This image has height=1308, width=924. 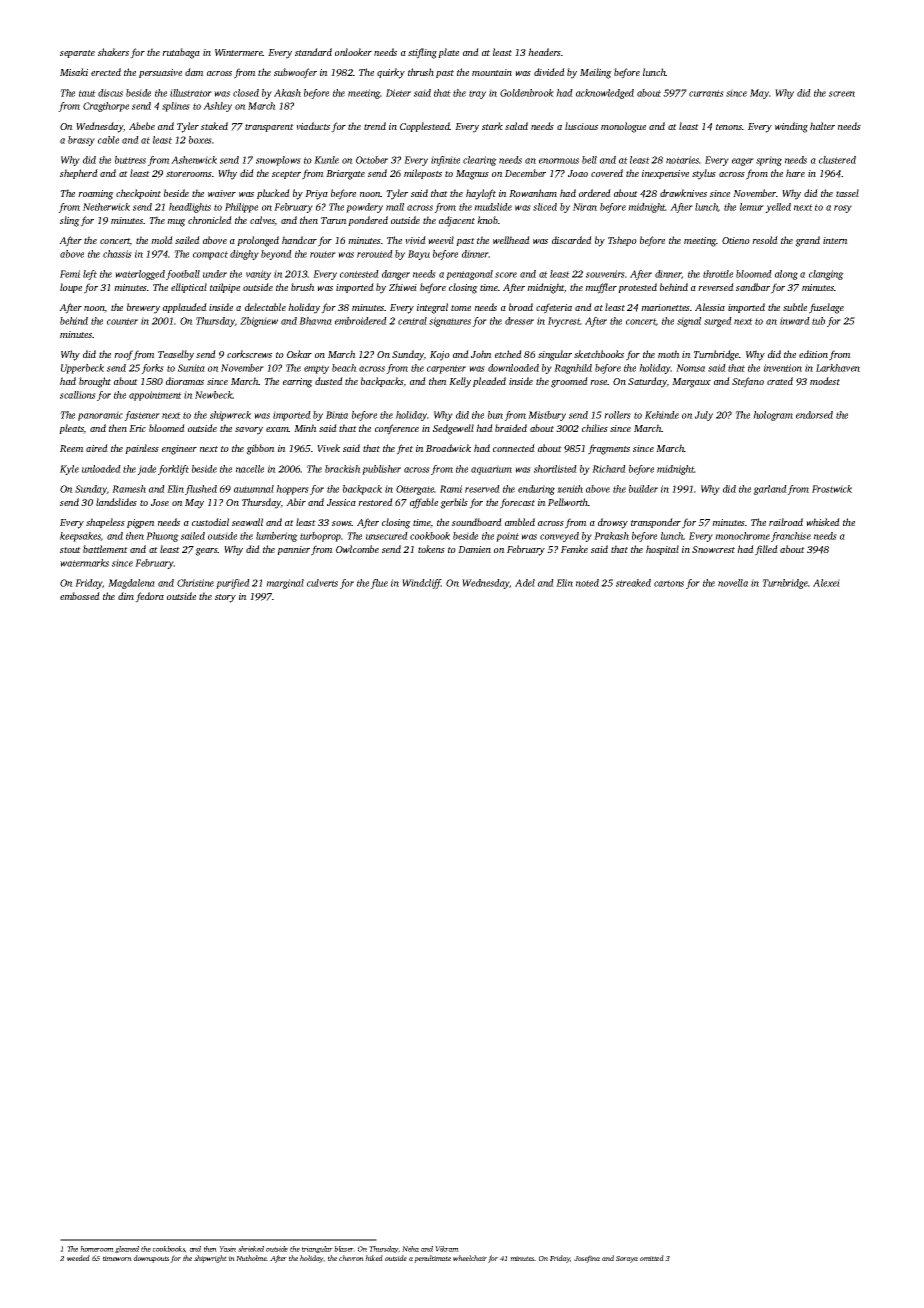 What do you see at coordinates (364, 208) in the image?
I see `powdery` at bounding box center [364, 208].
